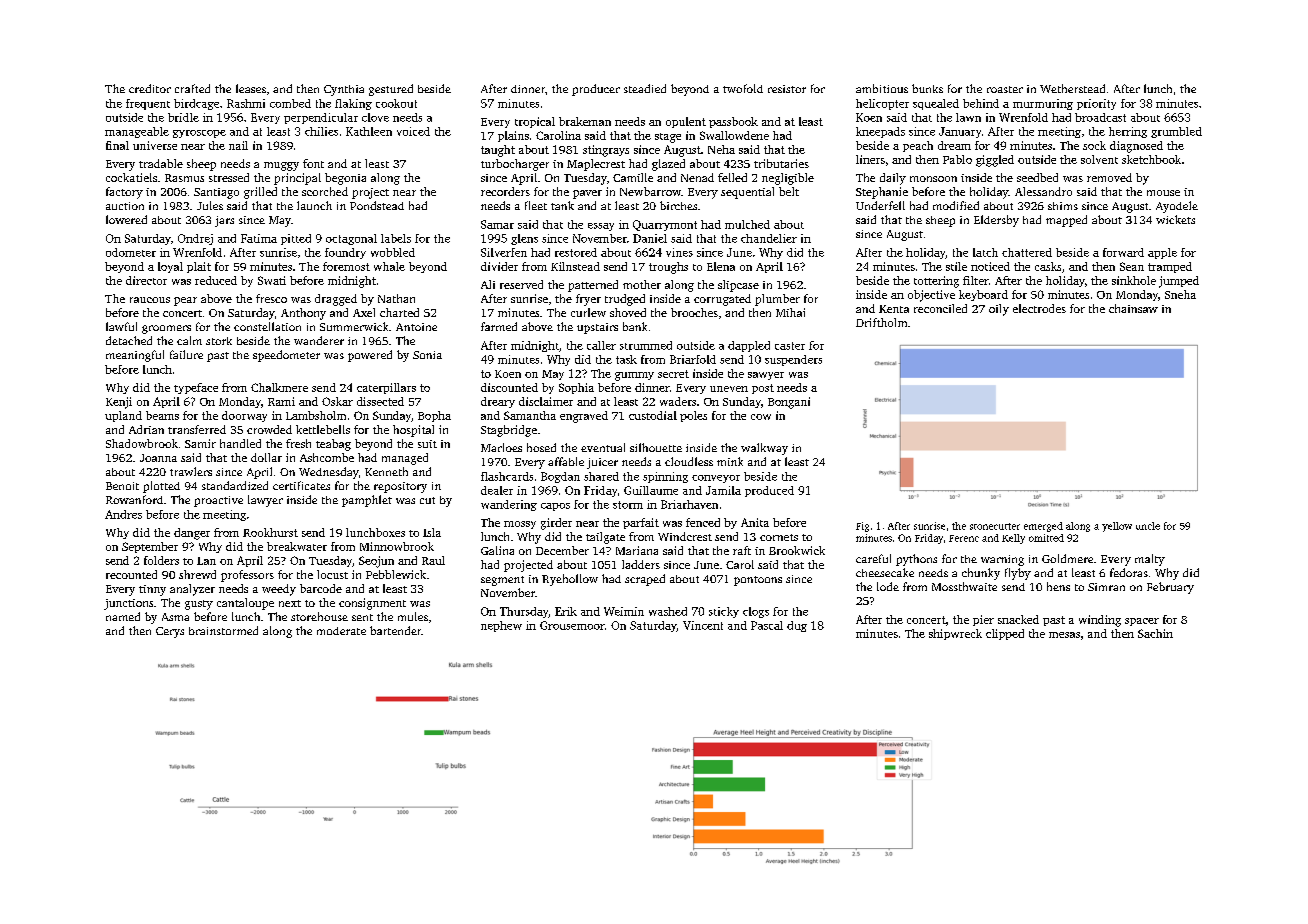 This screenshot has width=1308, height=924. Describe the element at coordinates (199, 605) in the screenshot. I see `gusty` at that location.
